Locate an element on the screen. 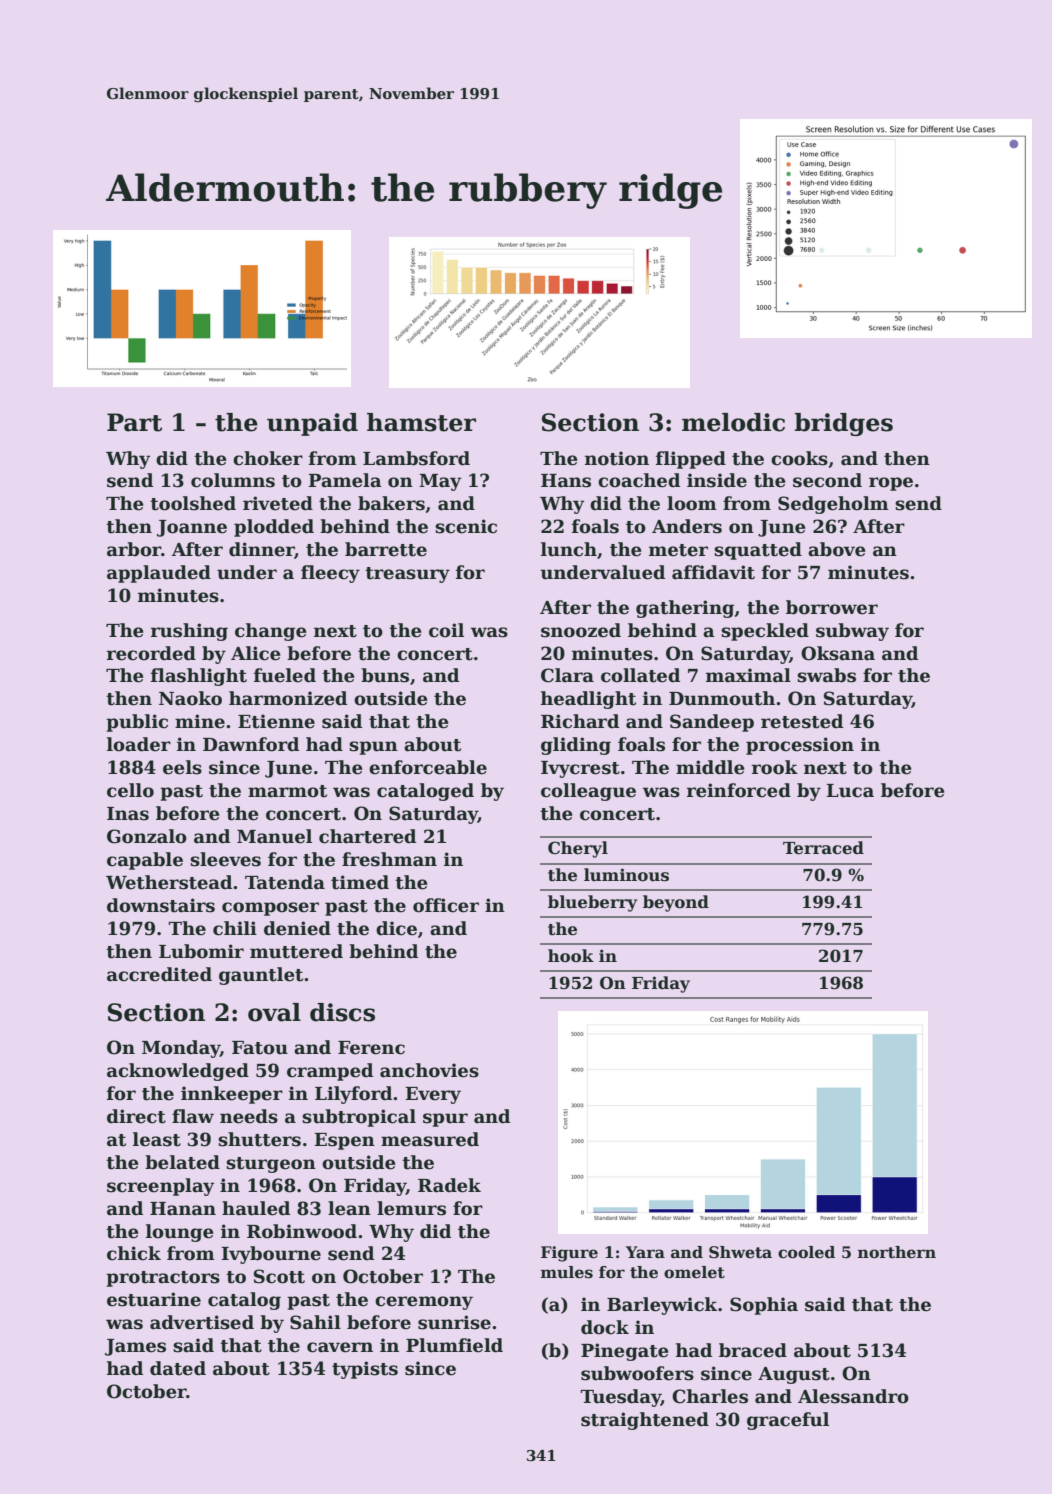 This screenshot has height=1494, width=1052. spur is located at coordinates (445, 1120).
